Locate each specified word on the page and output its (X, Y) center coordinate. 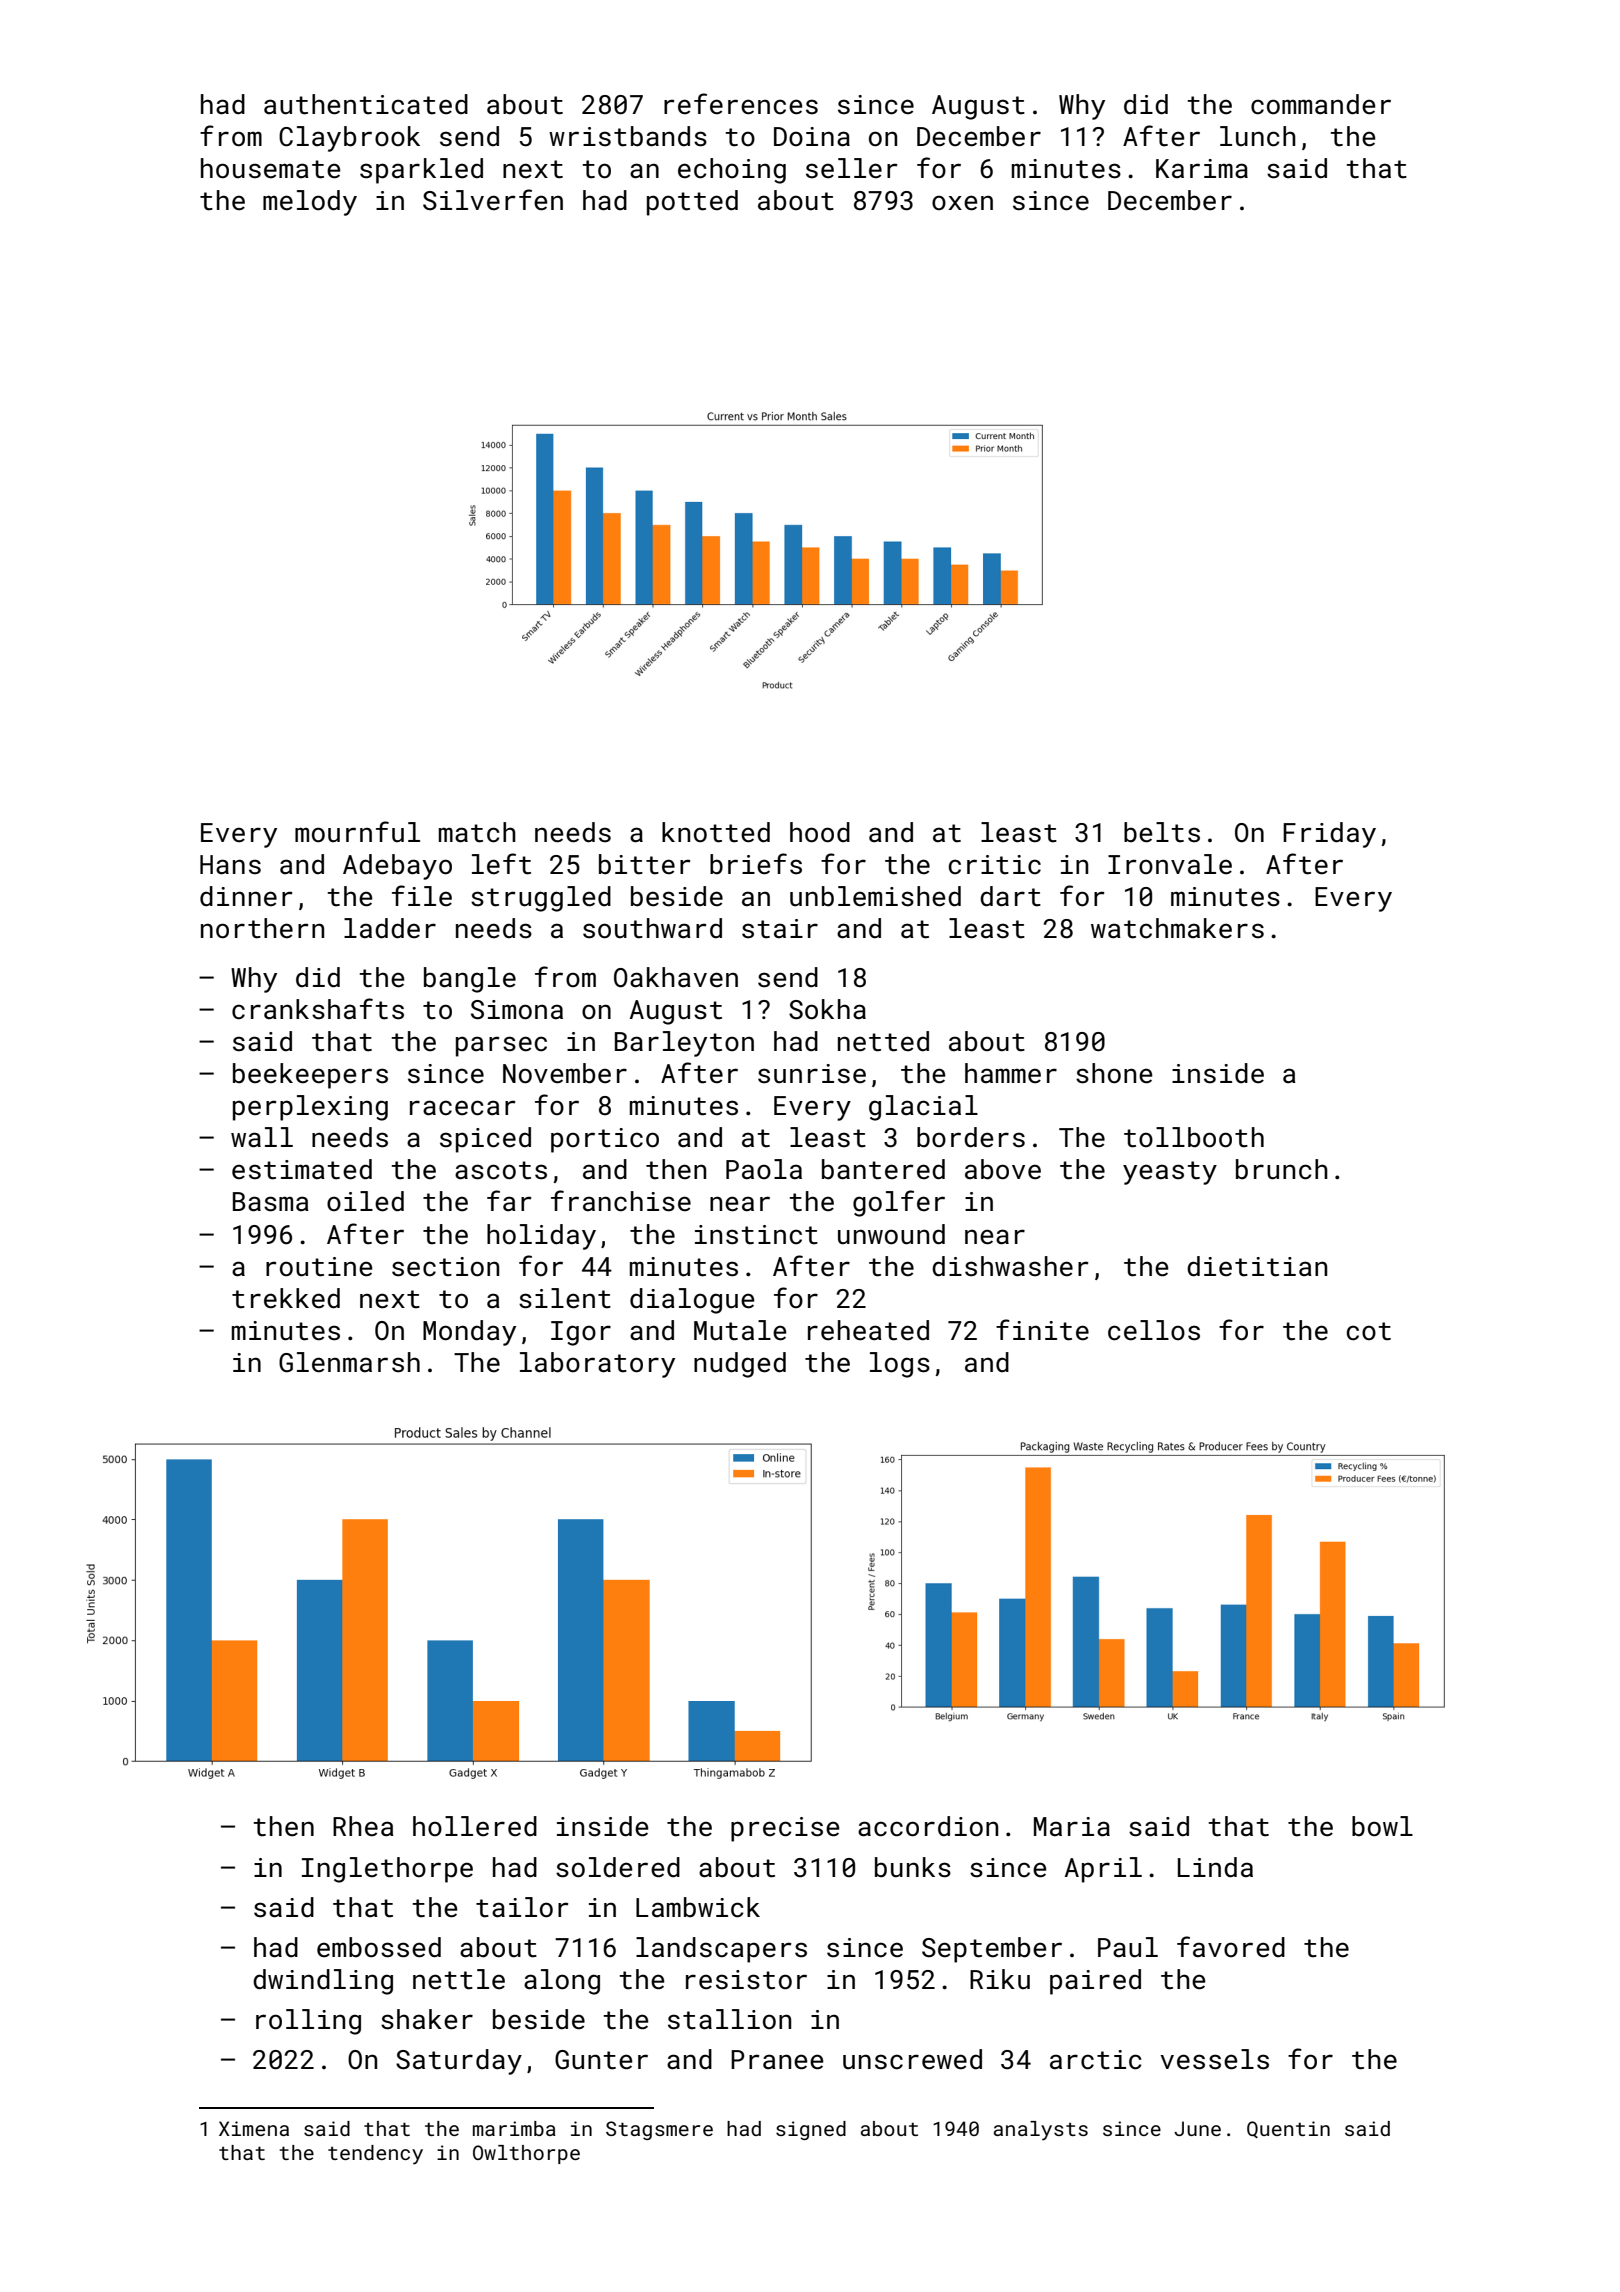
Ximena (254, 2128)
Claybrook (349, 139)
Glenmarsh (349, 1362)
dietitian (1257, 1266)
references (741, 104)
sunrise (812, 1074)
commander (1321, 104)
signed (811, 2130)
